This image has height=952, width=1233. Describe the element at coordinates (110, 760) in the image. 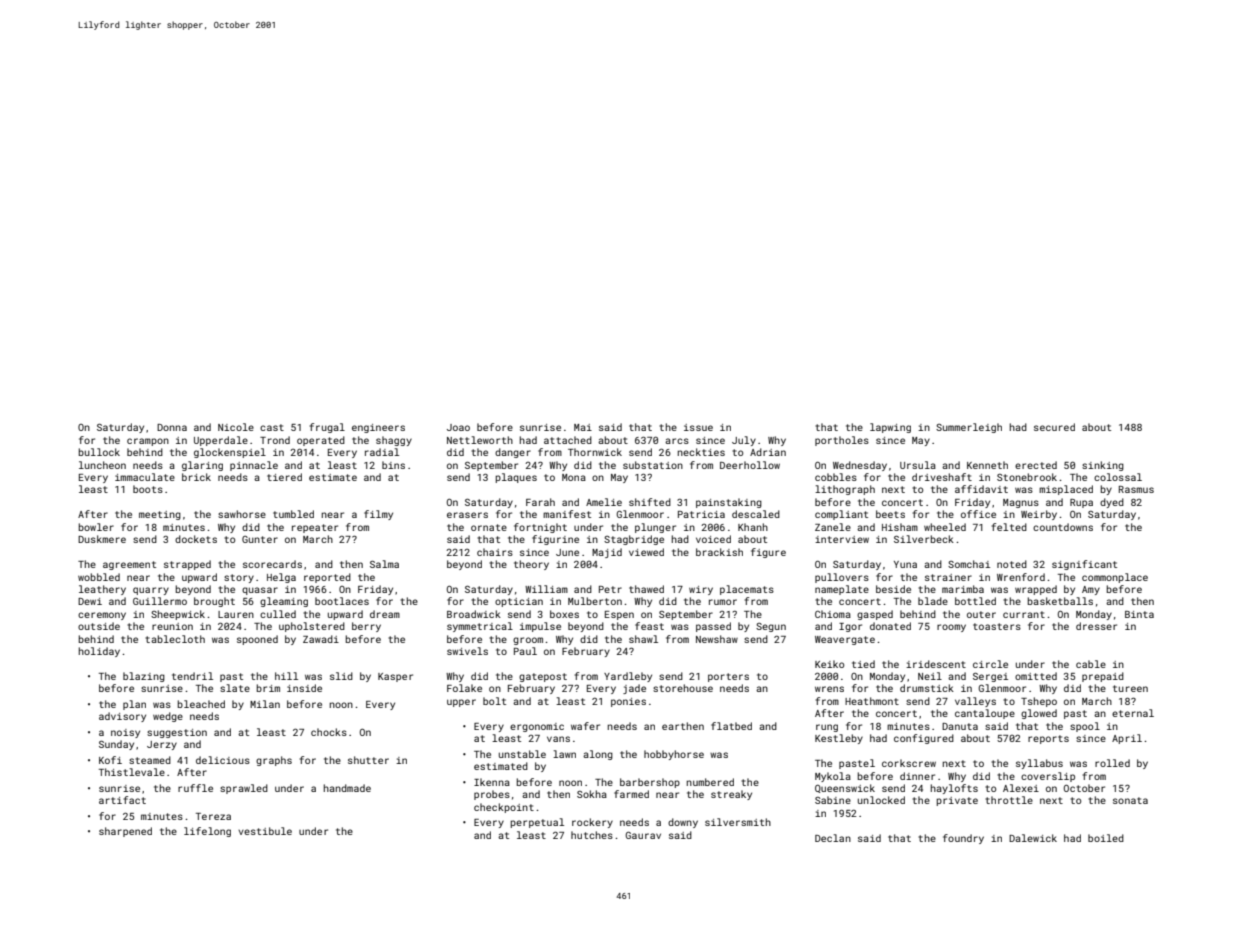

I see `Kofi` at that location.
